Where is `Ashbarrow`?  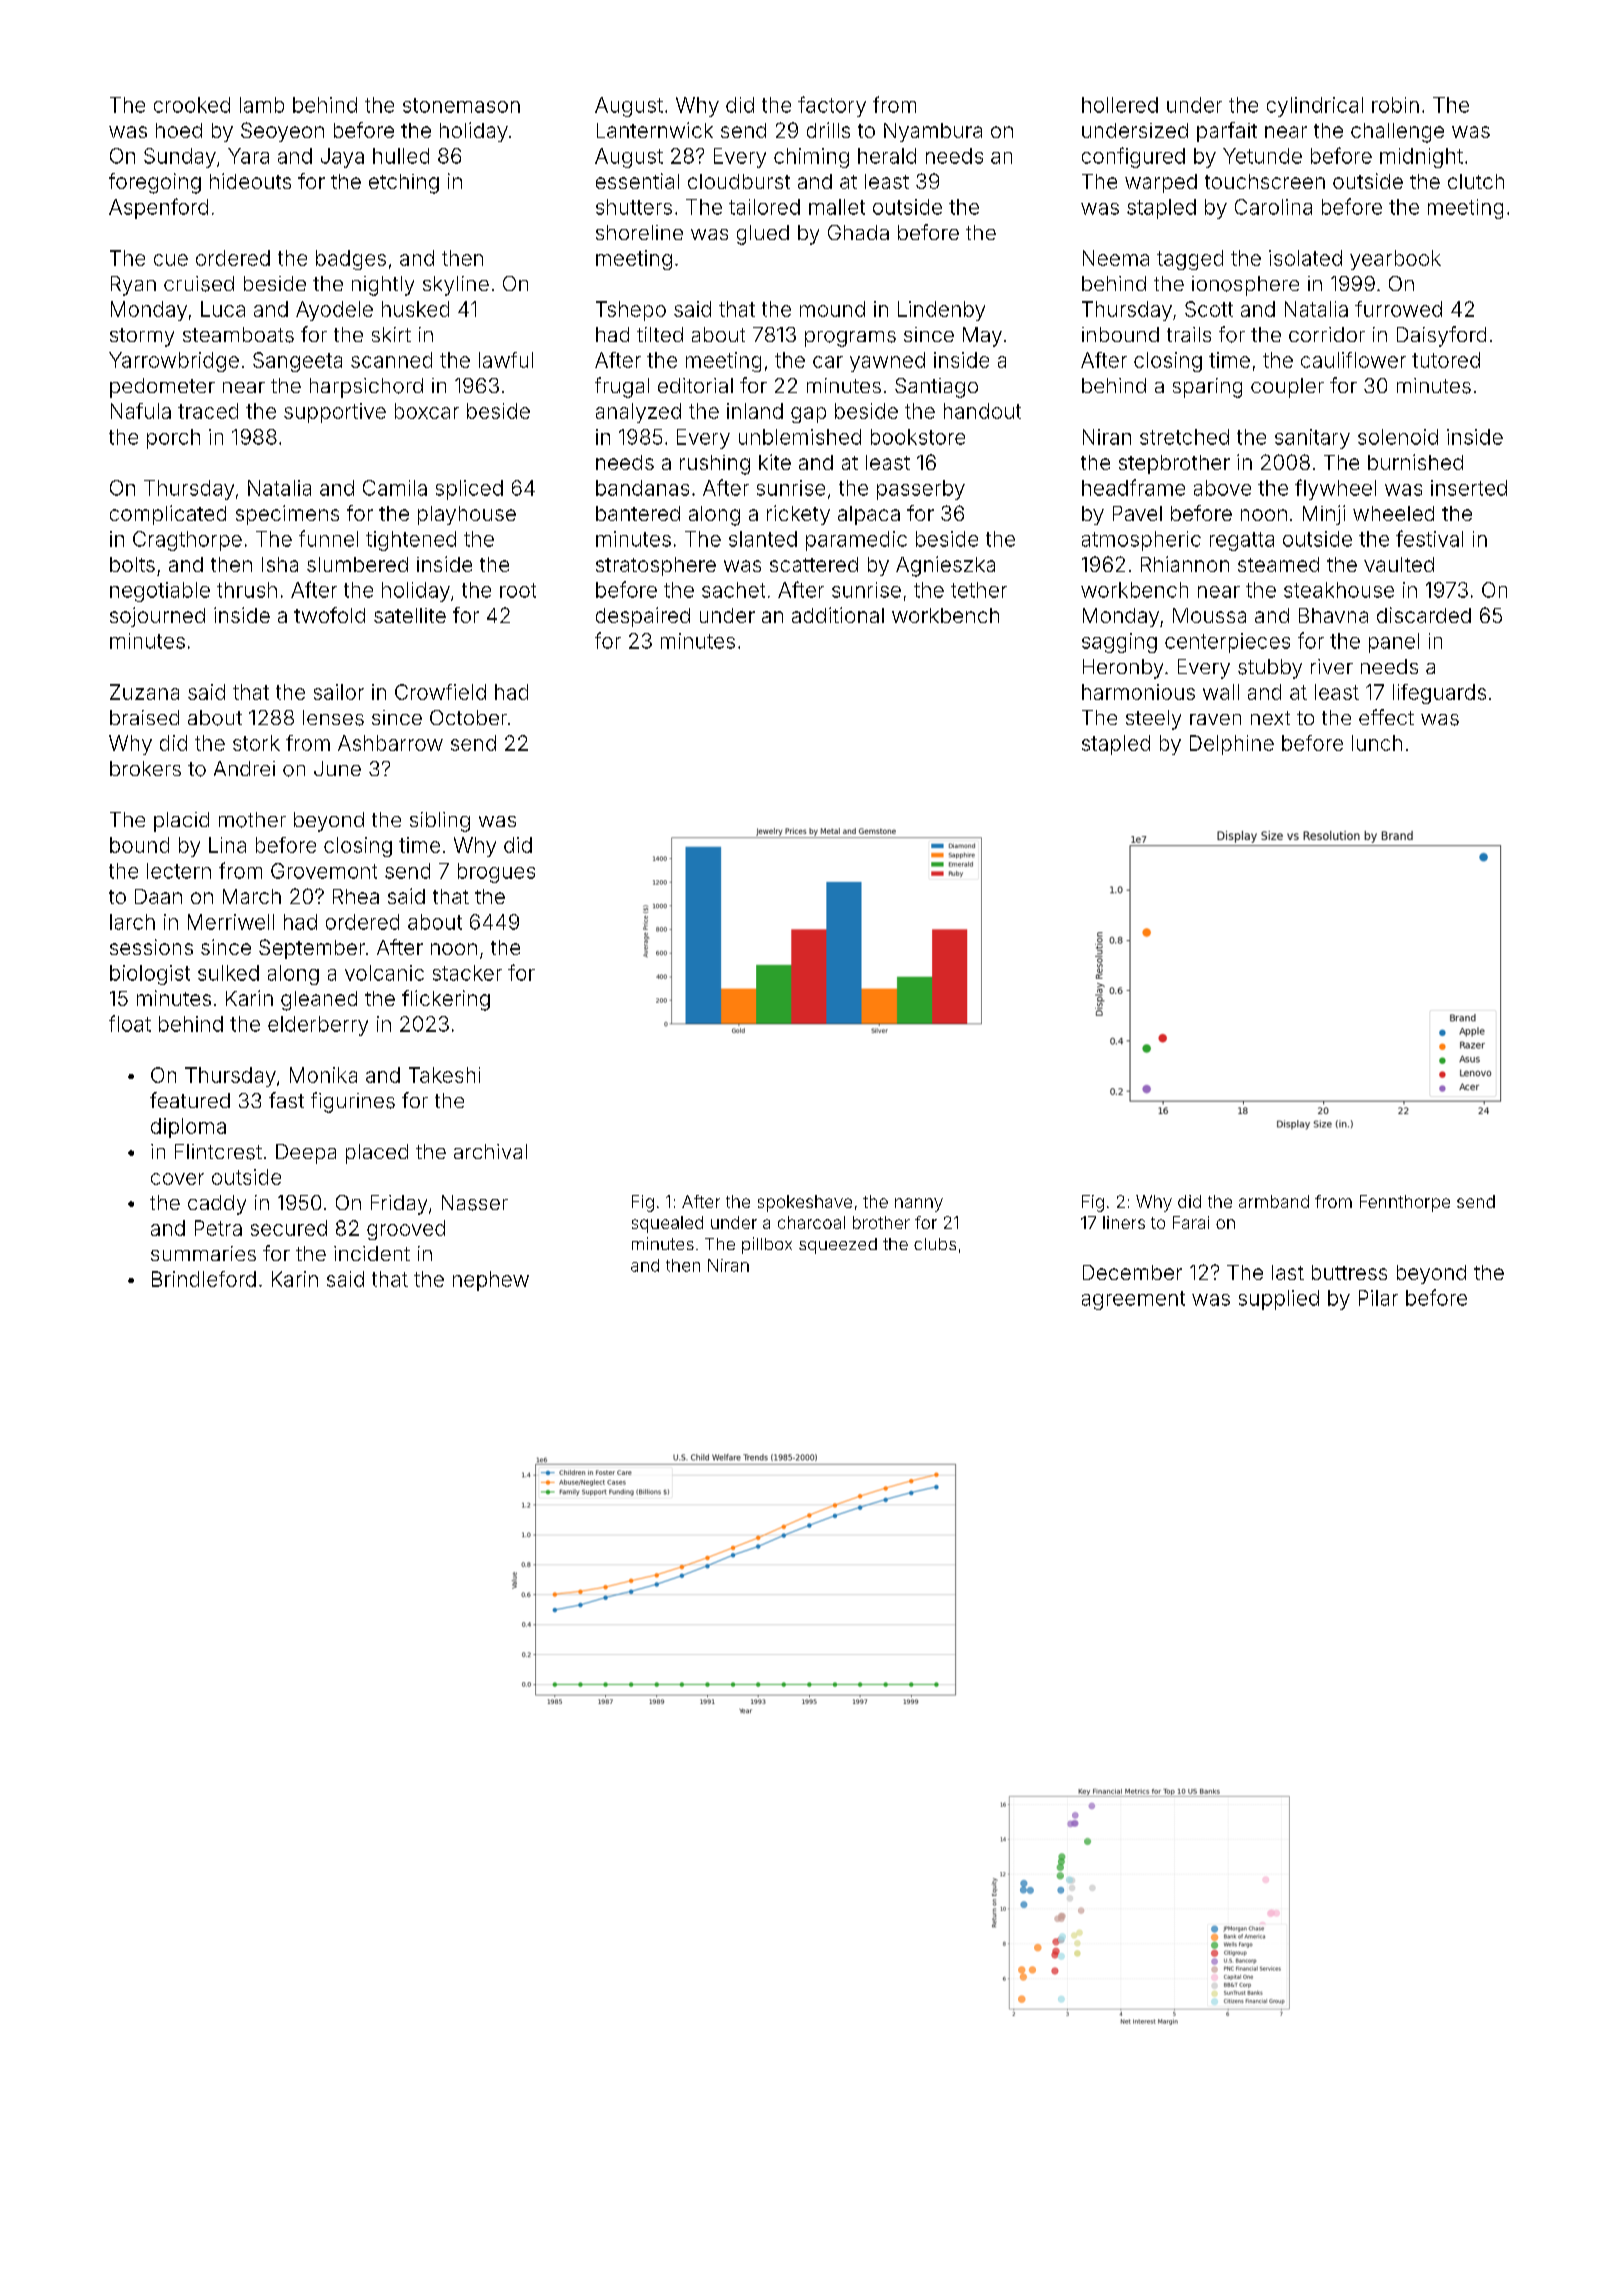 Ashbarrow is located at coordinates (390, 743).
